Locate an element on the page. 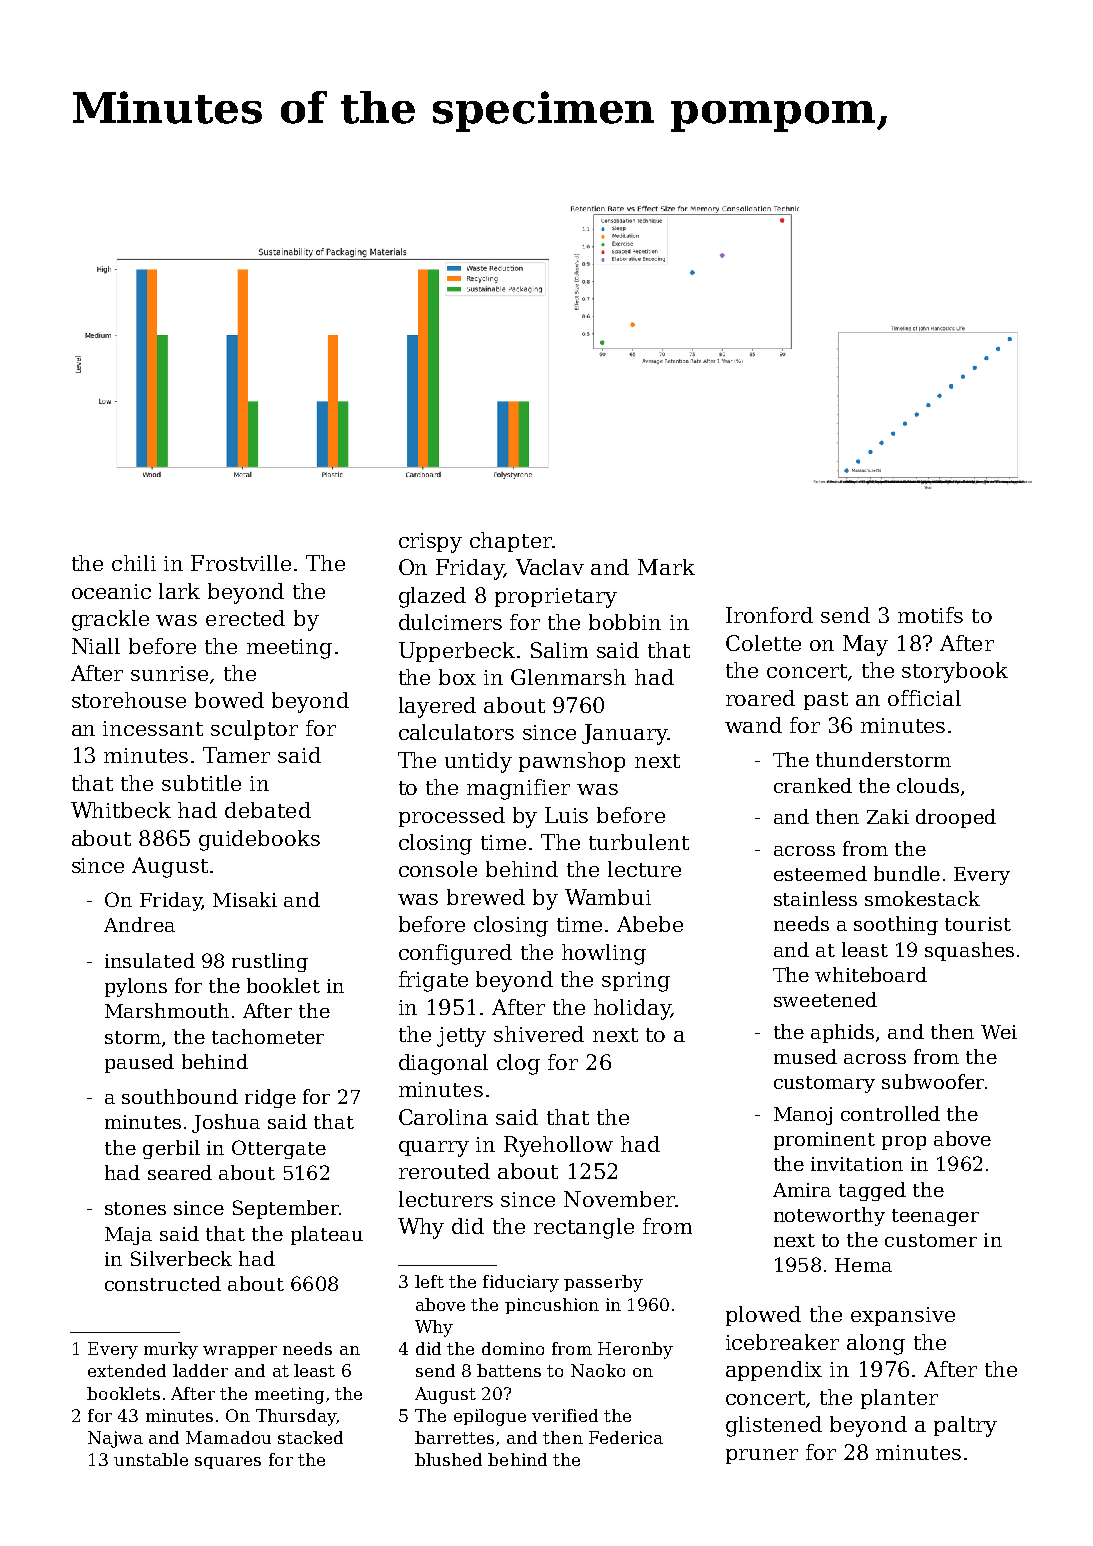 The image size is (1093, 1546). chili is located at coordinates (134, 563).
